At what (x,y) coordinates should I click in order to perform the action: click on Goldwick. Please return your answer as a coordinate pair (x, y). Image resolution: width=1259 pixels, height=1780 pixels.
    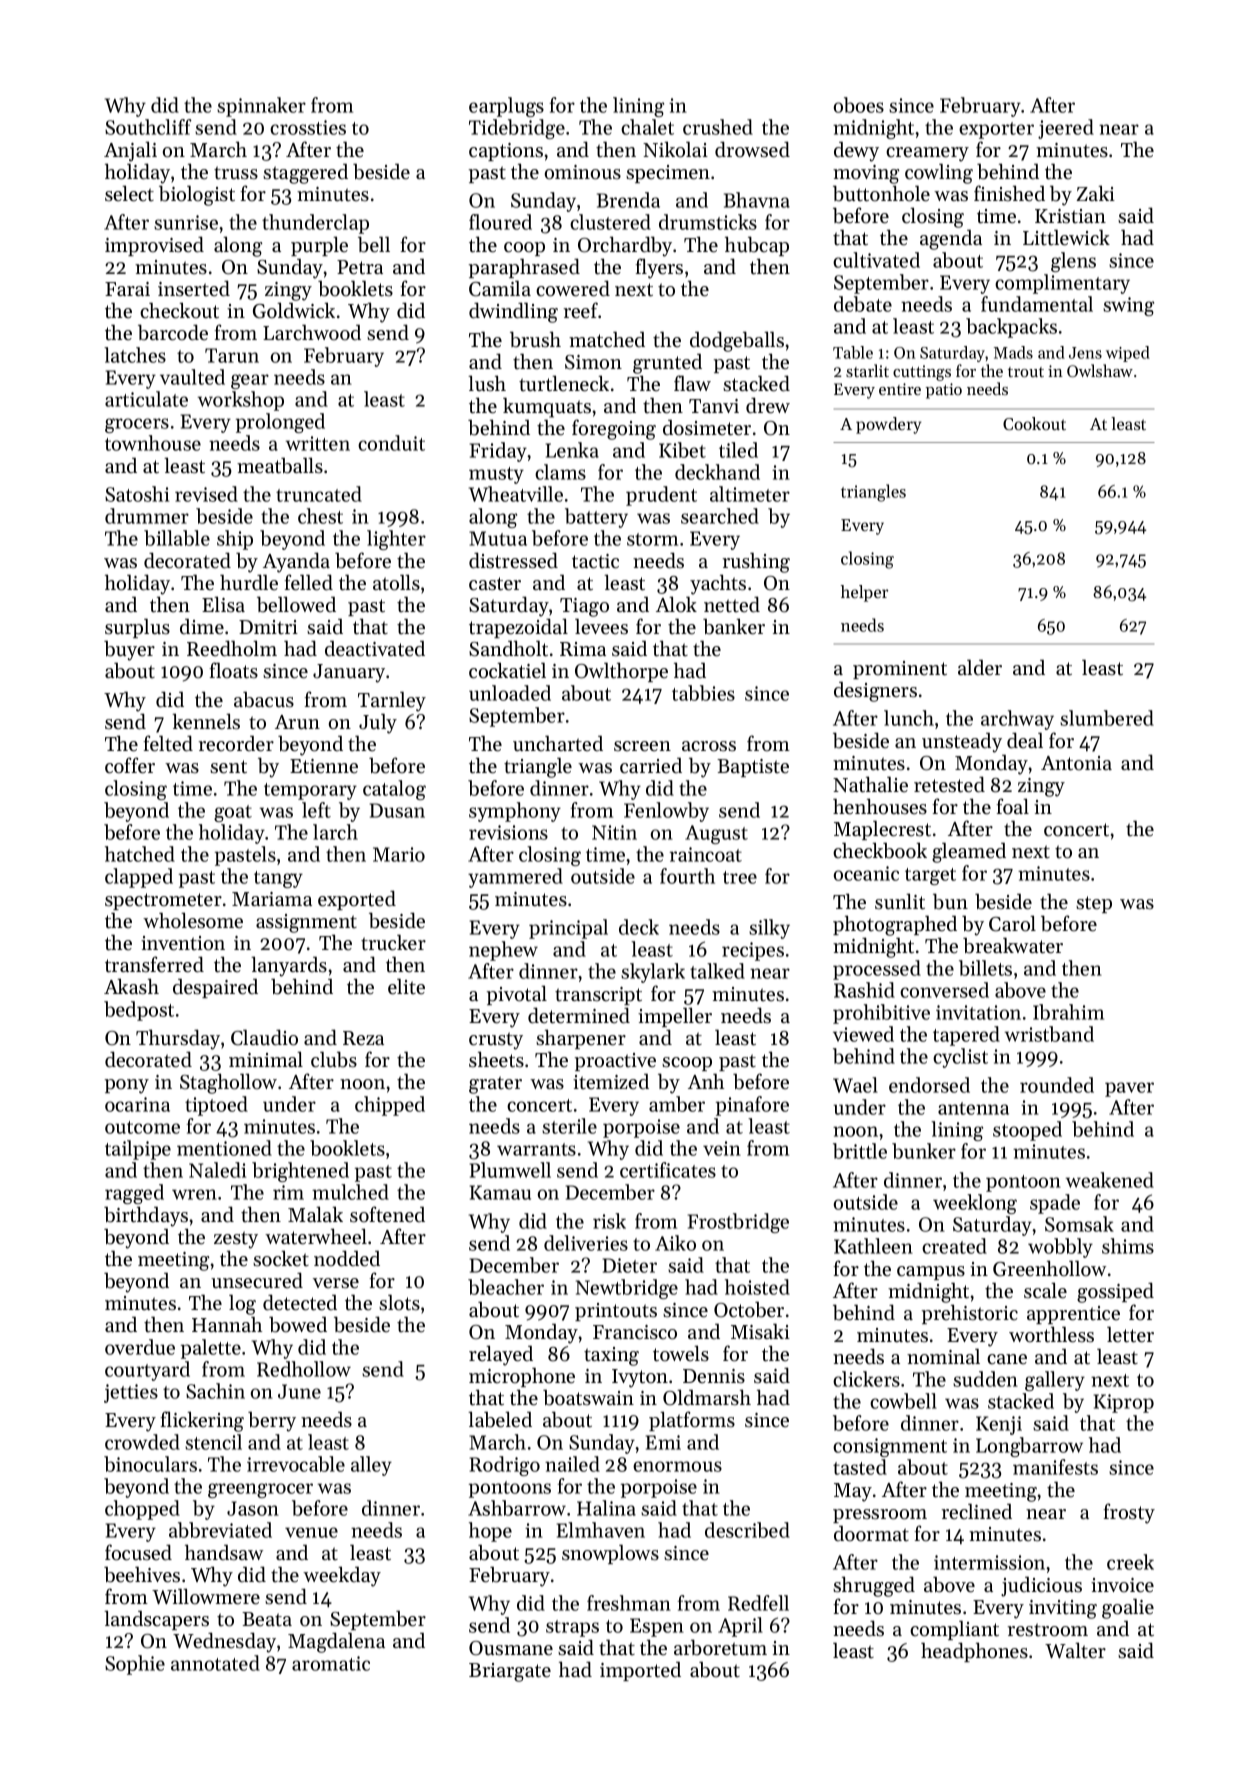
    Looking at the image, I should click on (294, 310).
